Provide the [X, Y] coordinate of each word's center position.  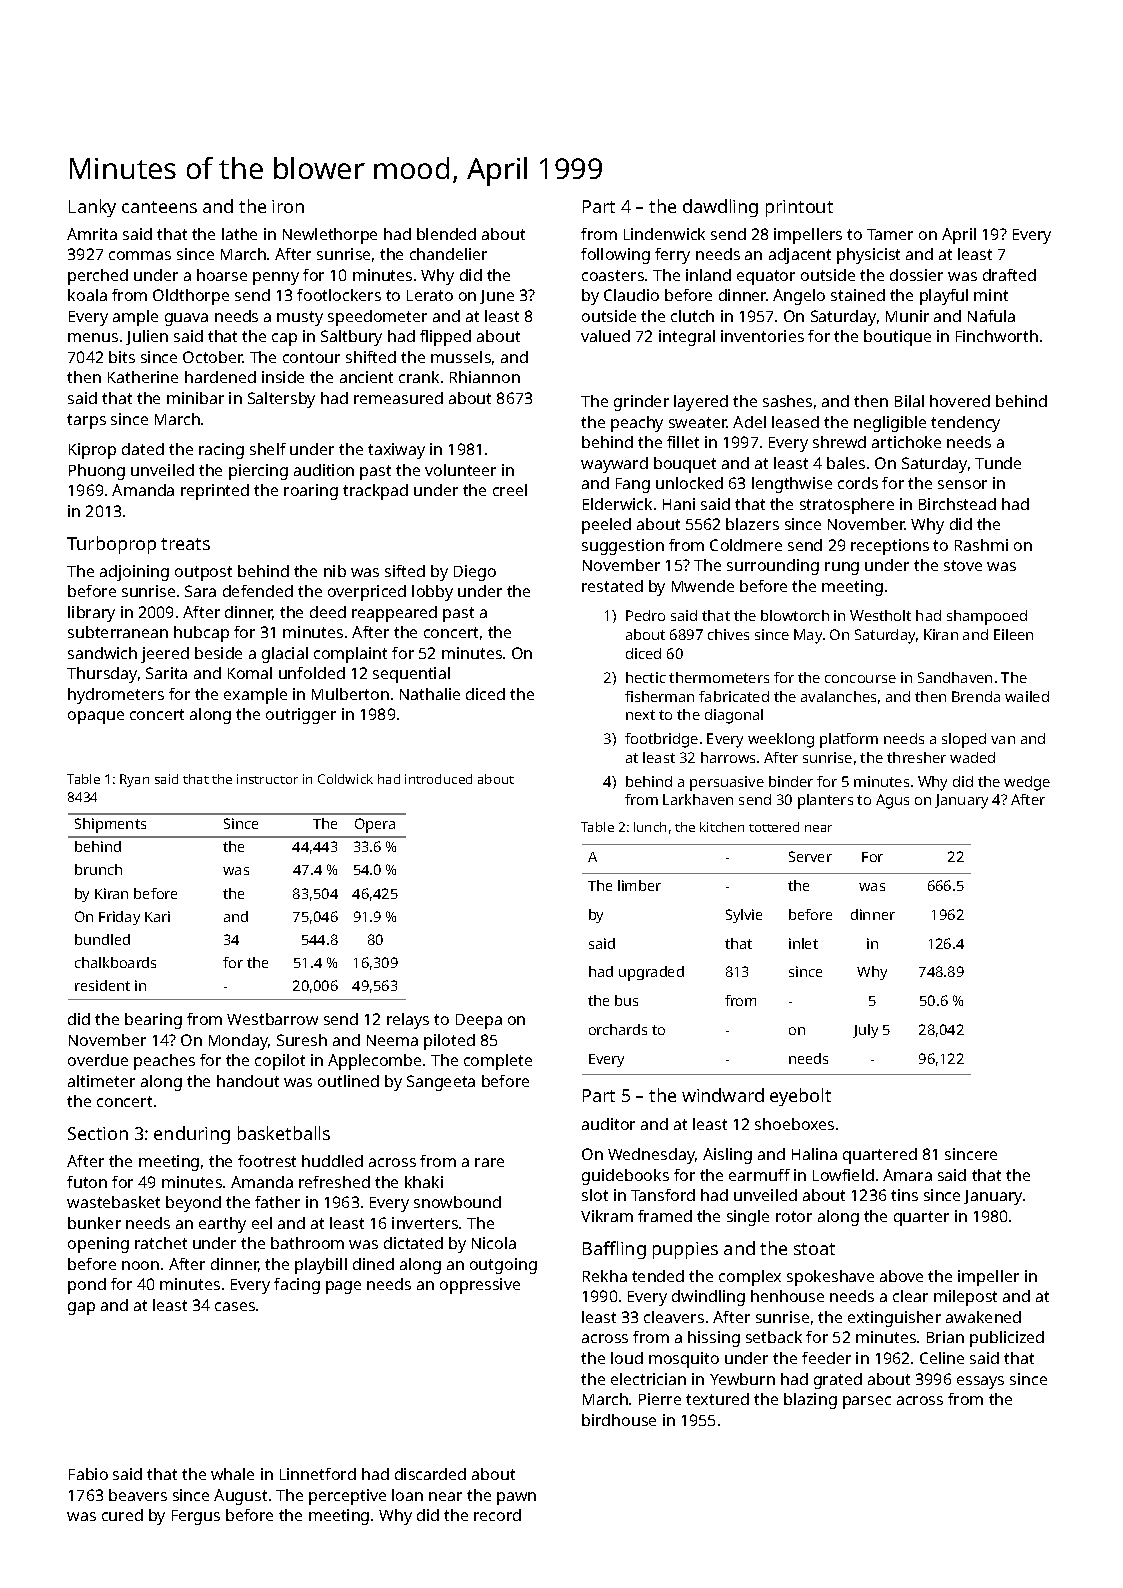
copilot [280, 1062]
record [497, 1515]
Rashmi [981, 545]
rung [842, 568]
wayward [614, 465]
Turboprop [111, 545]
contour [311, 357]
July [865, 1031]
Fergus [196, 1517]
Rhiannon [485, 377]
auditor [608, 1124]
